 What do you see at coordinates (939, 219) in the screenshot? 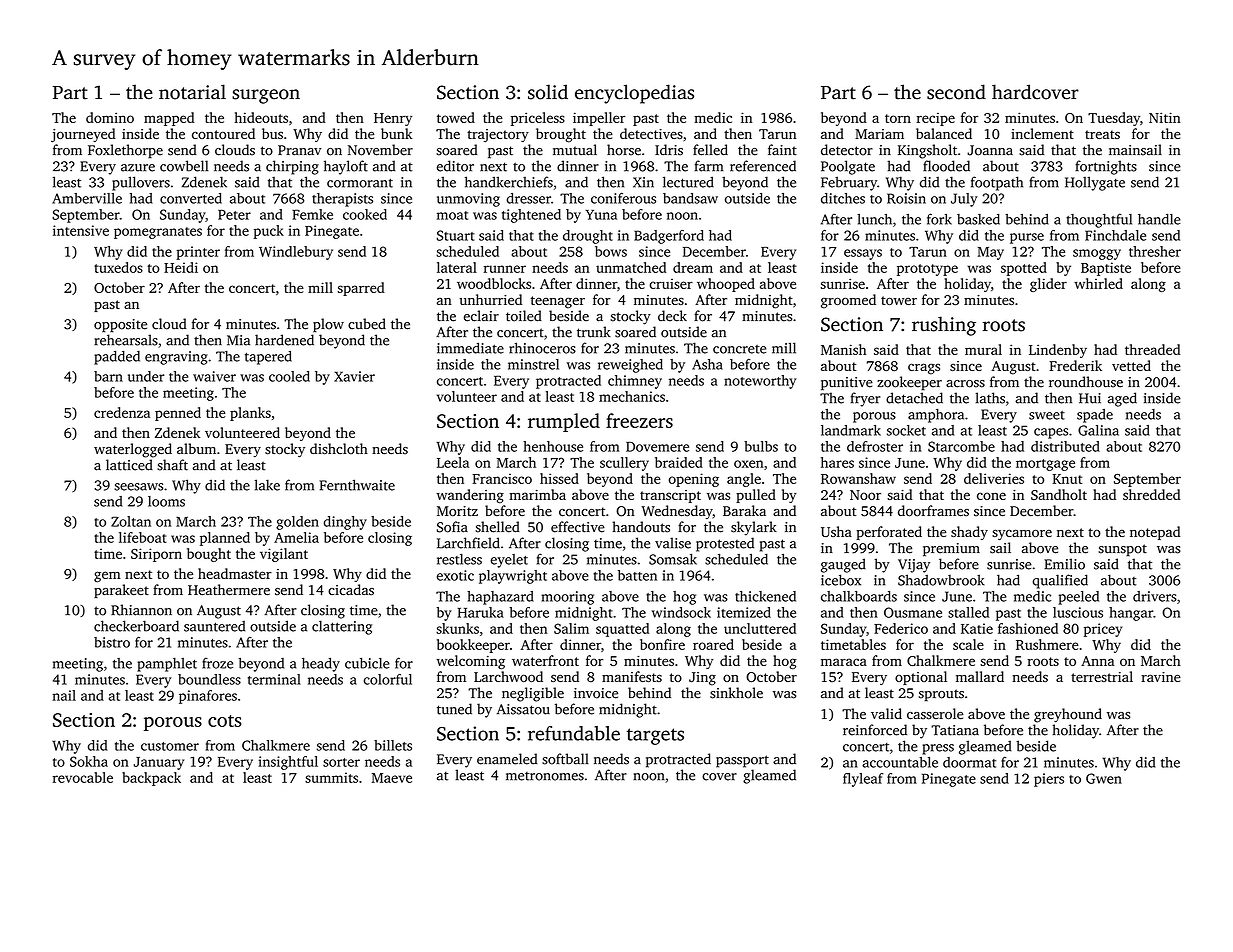
I see `fork` at bounding box center [939, 219].
